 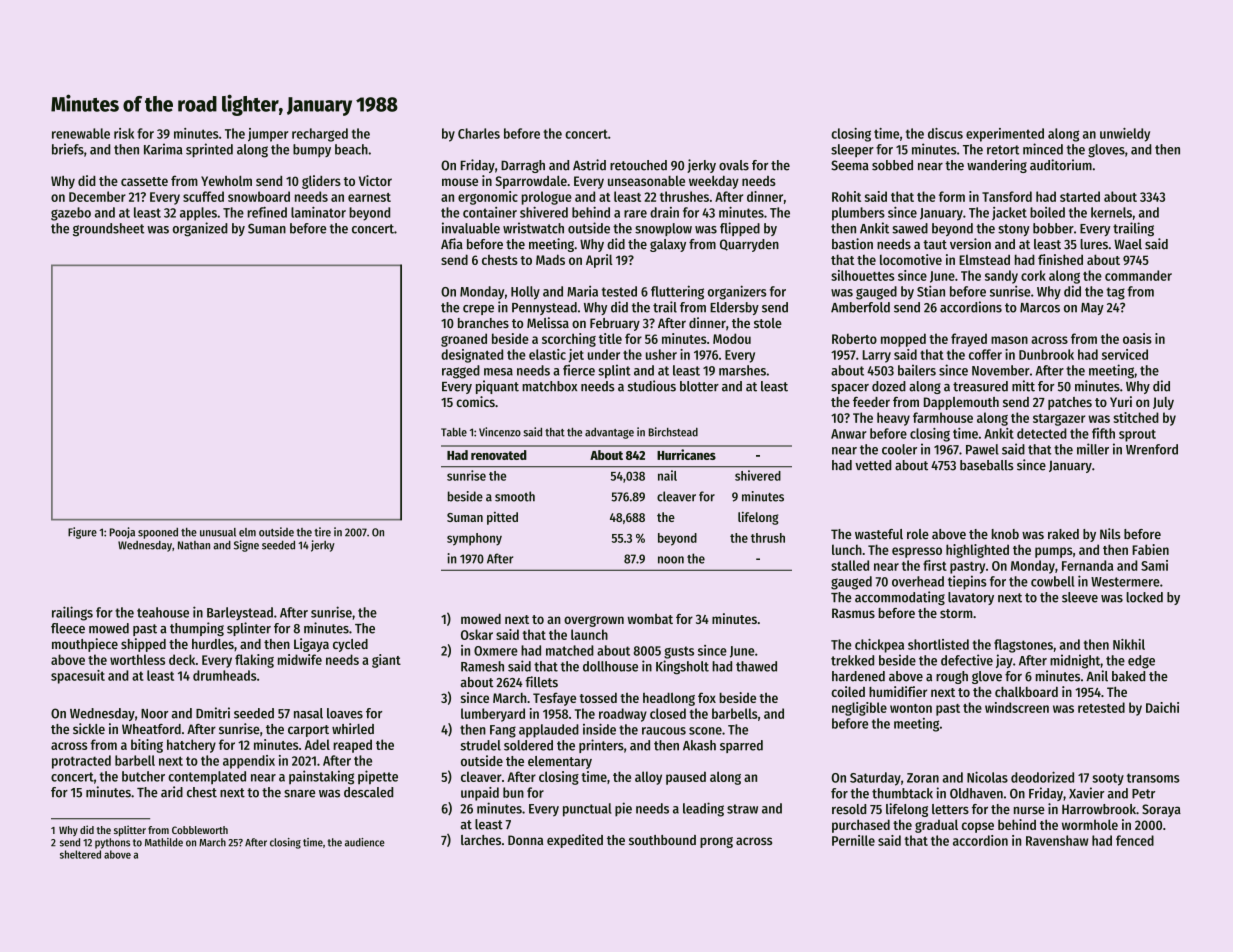 I want to click on frayed, so click(x=969, y=340).
